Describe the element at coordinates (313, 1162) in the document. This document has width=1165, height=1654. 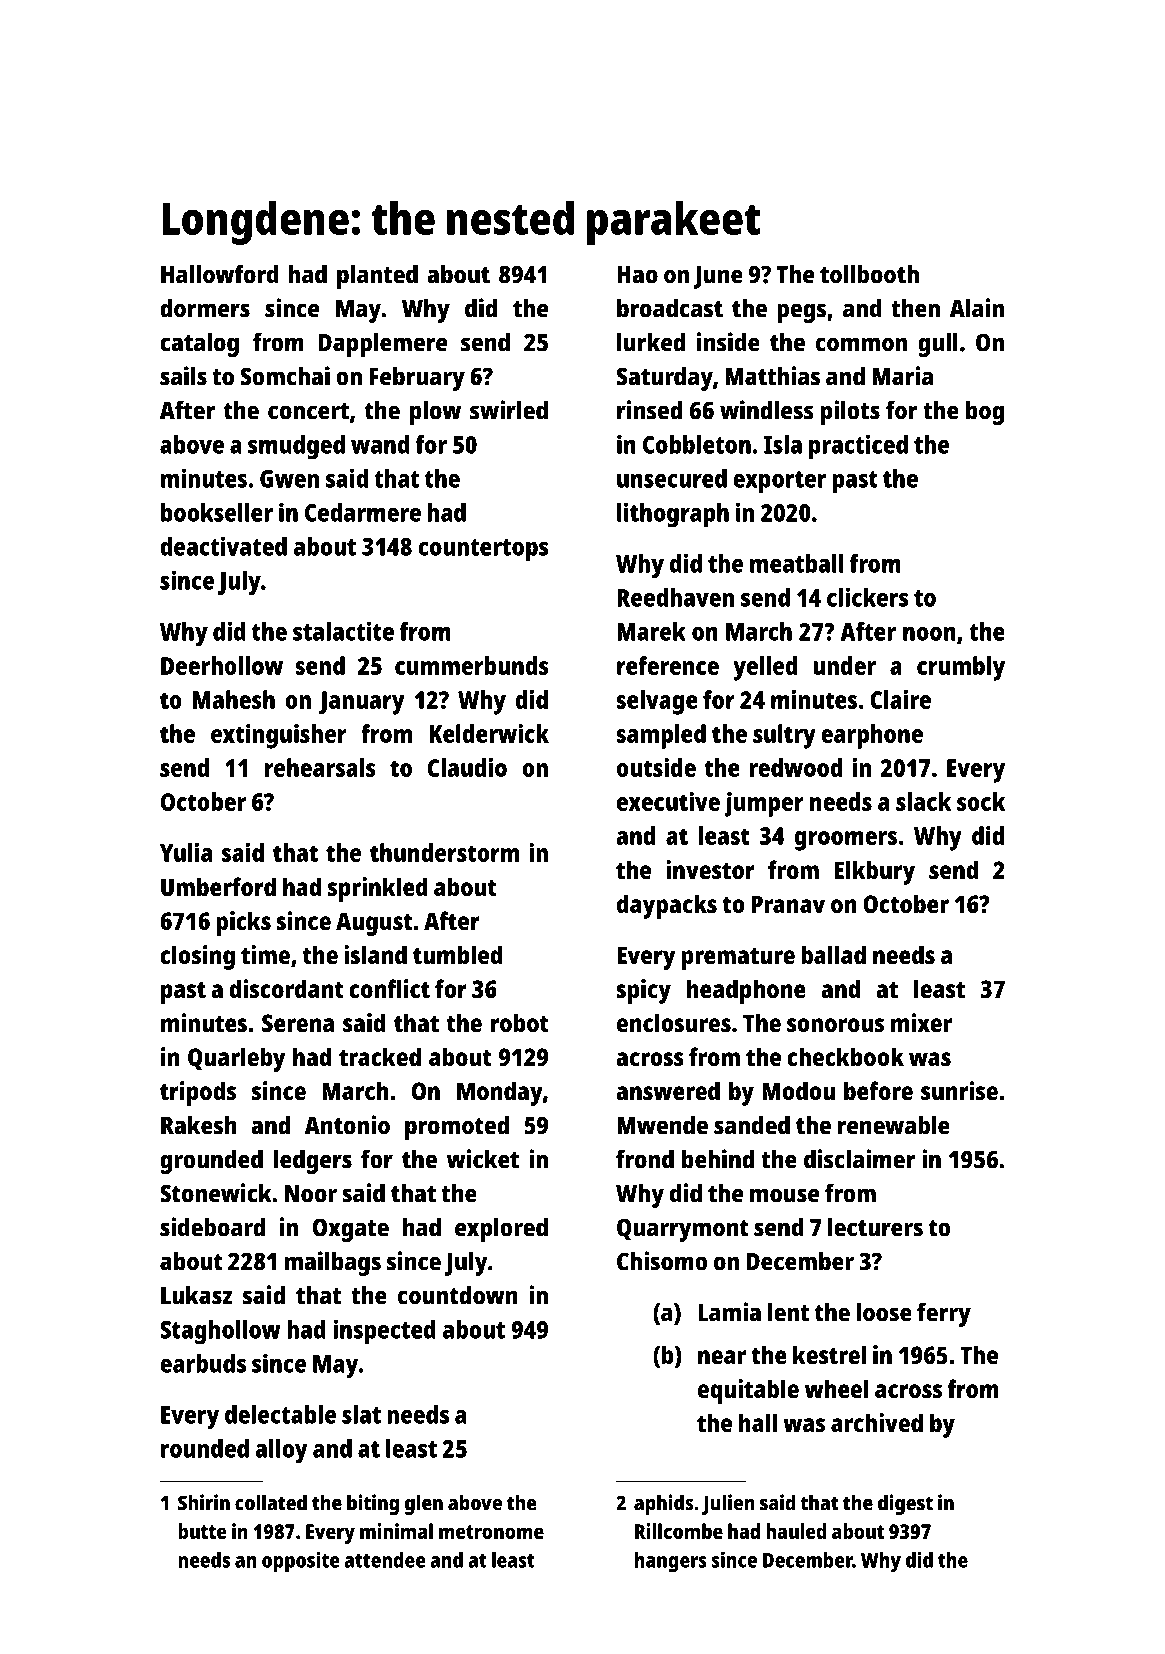
I see `ledgers` at that location.
